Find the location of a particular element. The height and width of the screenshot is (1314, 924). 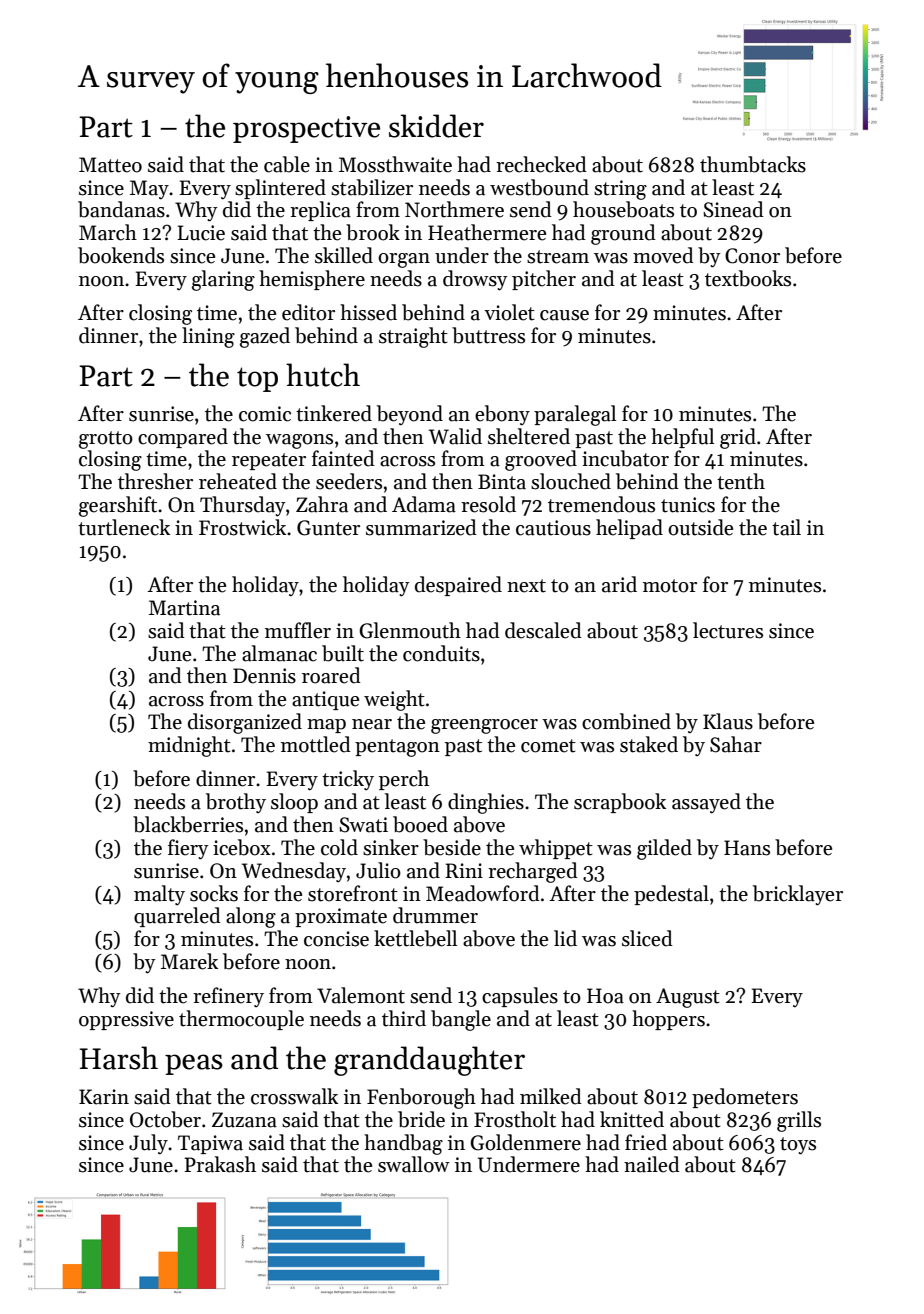

tenth is located at coordinates (741, 481).
